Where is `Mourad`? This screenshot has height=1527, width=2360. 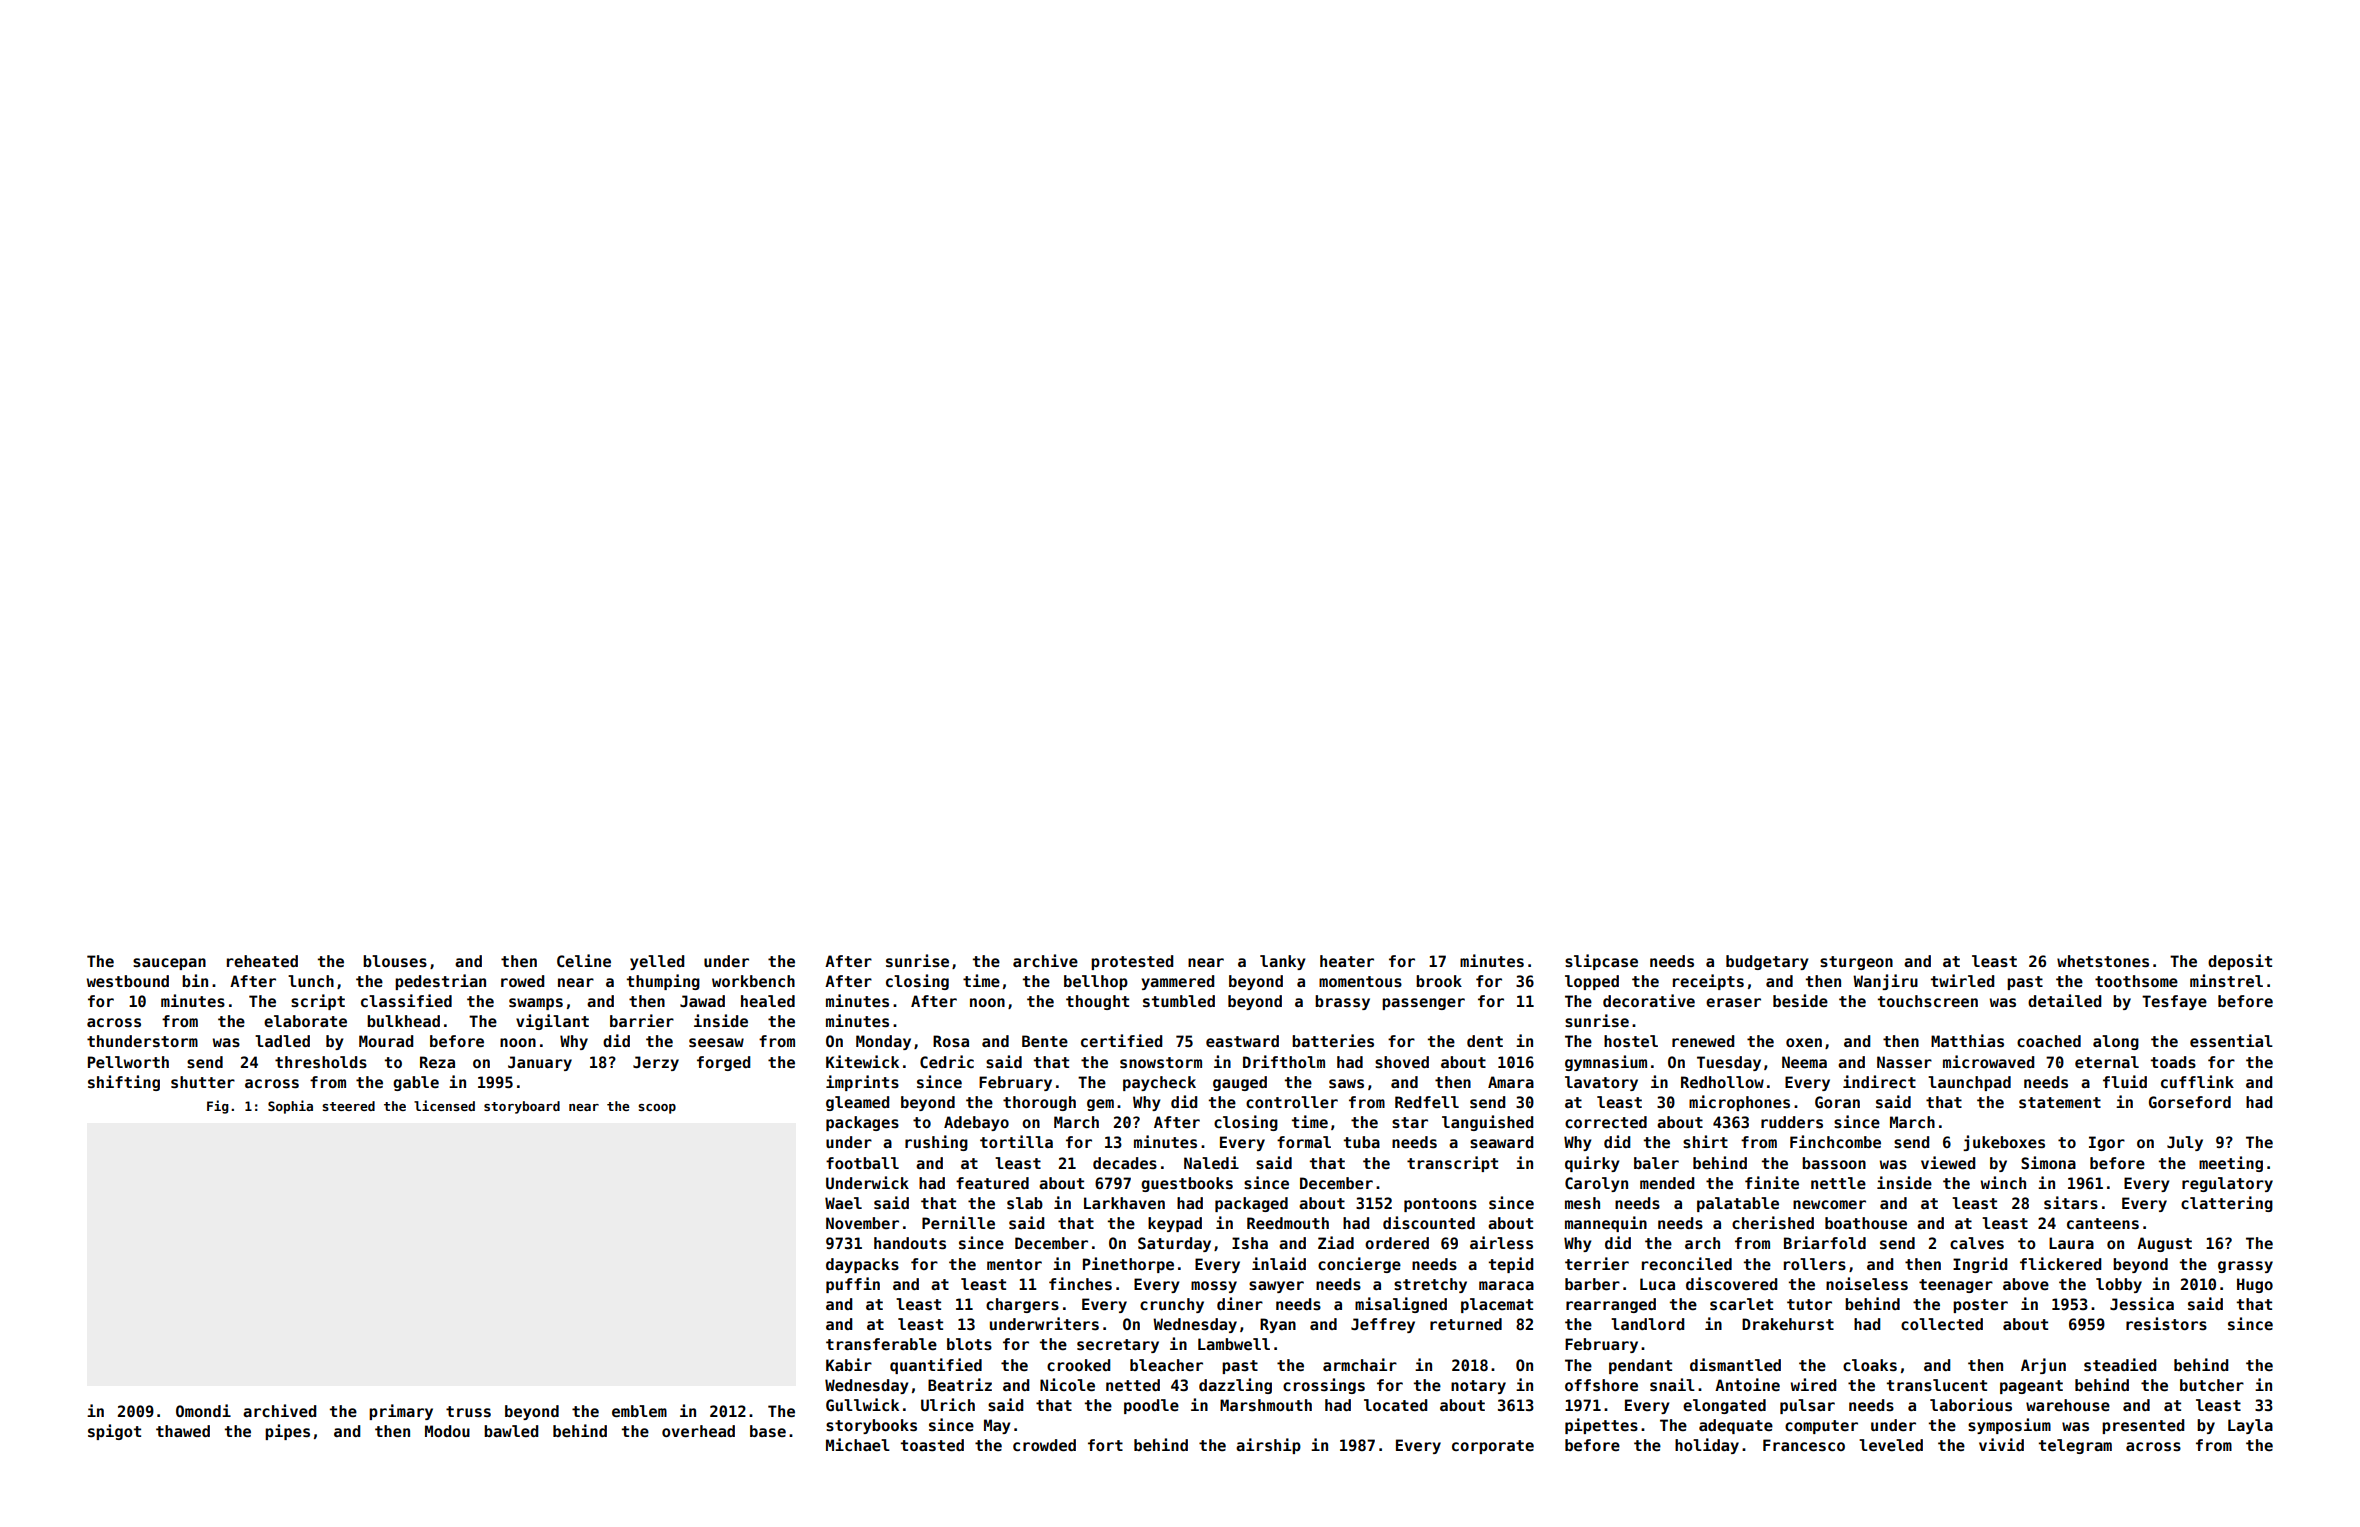 Mourad is located at coordinates (386, 1041).
